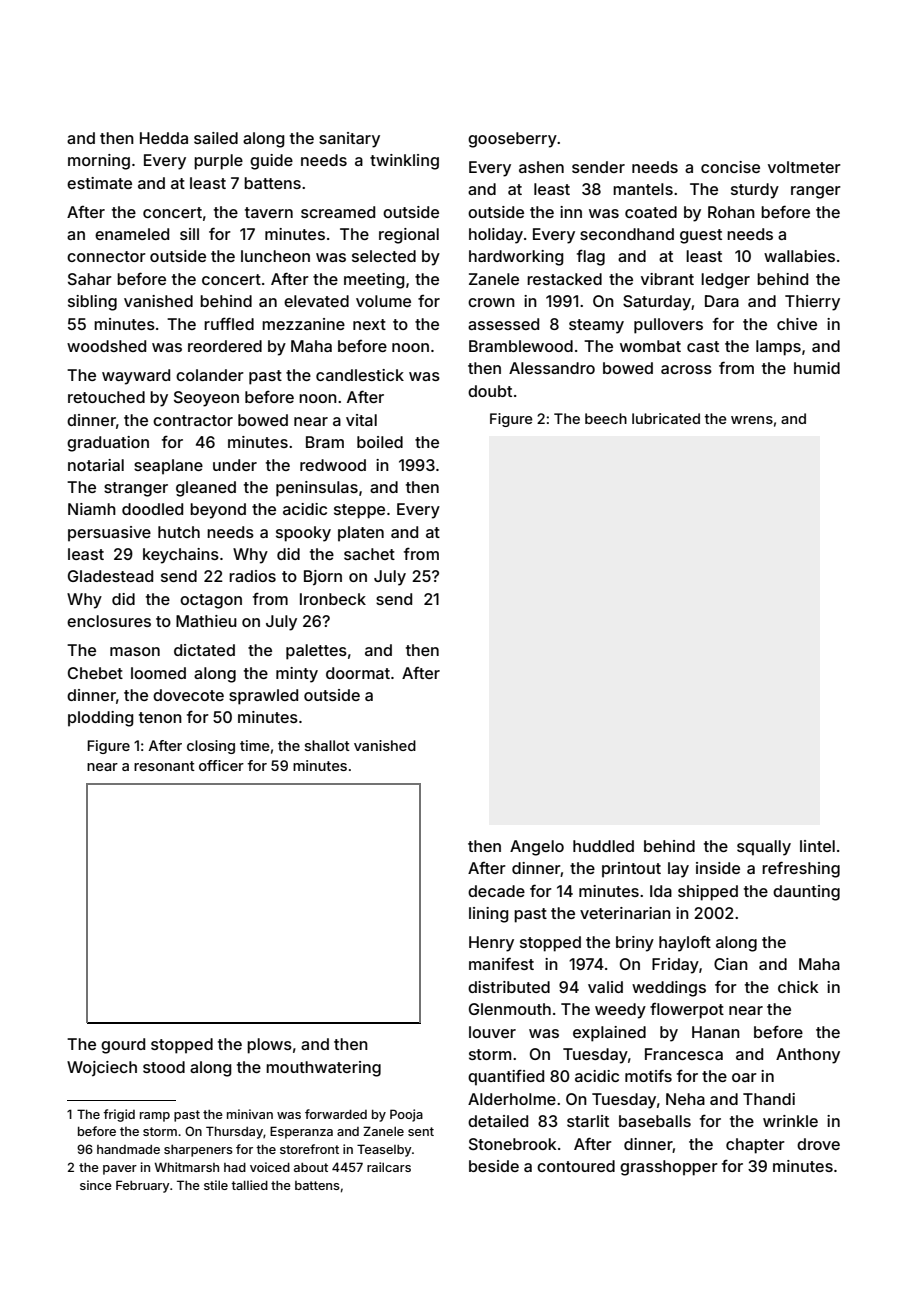  What do you see at coordinates (669, 1168) in the screenshot?
I see `grasshopper` at bounding box center [669, 1168].
